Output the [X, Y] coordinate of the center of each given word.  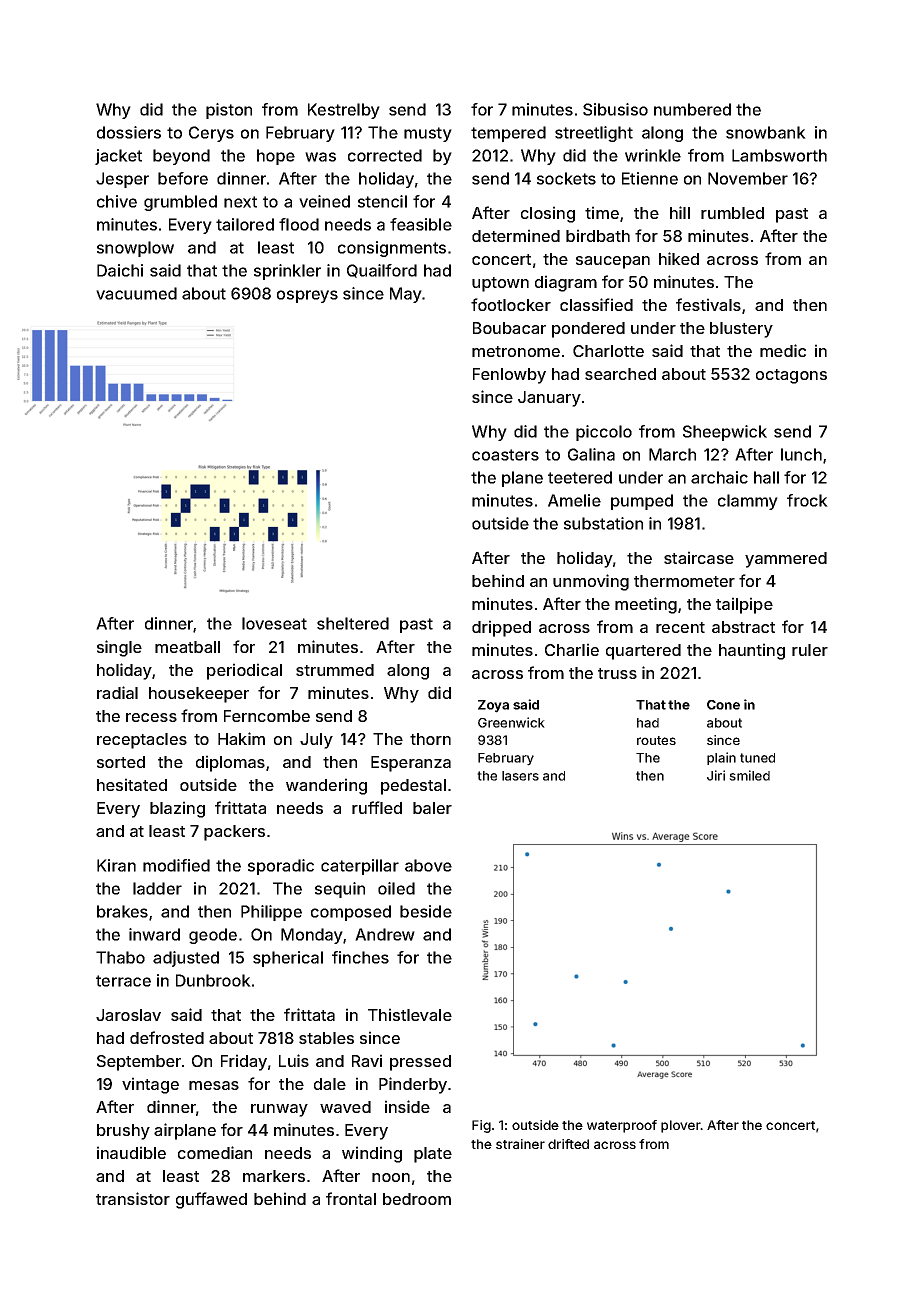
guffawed [211, 1200]
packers [234, 833]
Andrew [385, 934]
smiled [749, 775]
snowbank [766, 132]
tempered [508, 134]
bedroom [417, 1199]
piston [229, 111]
